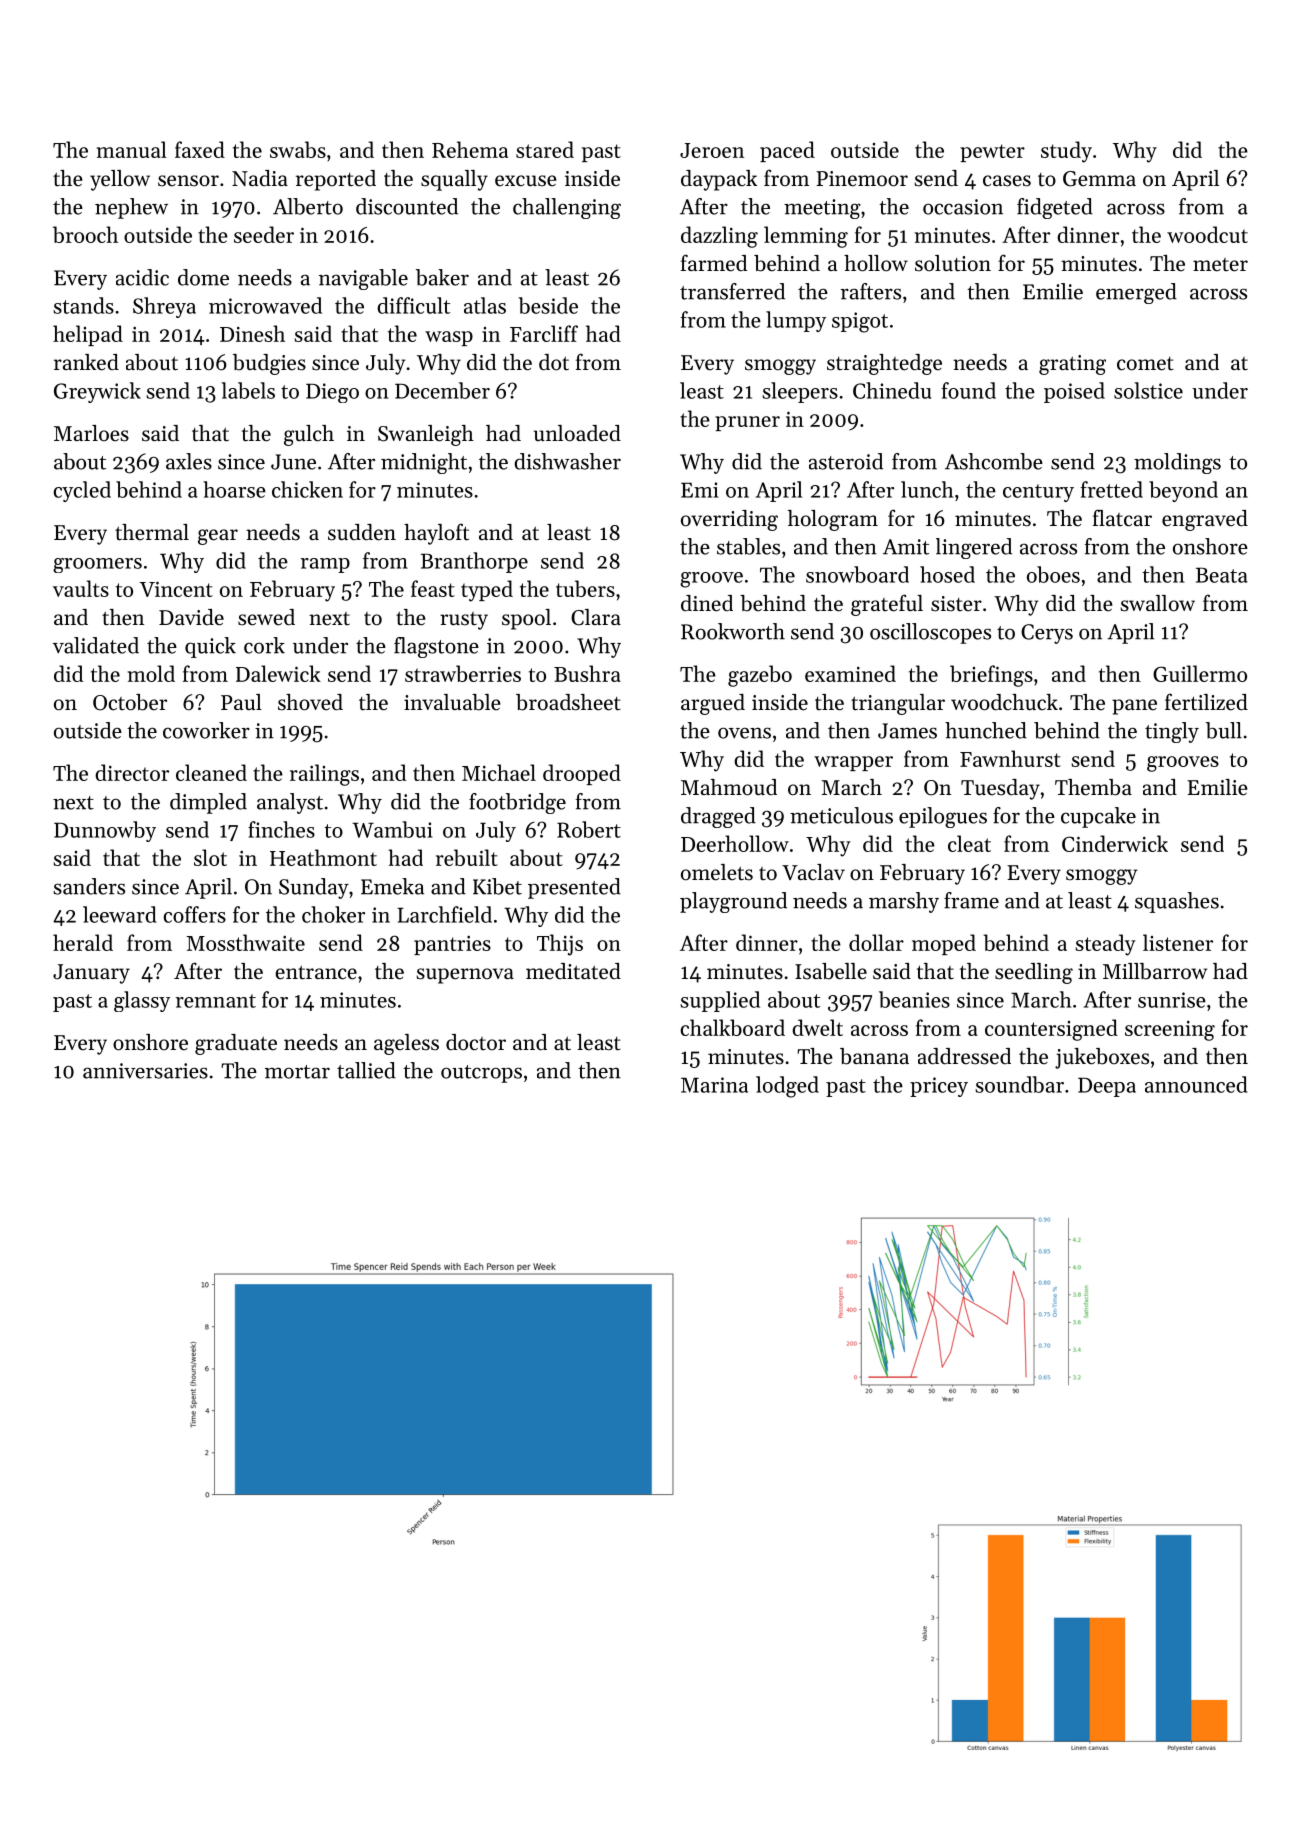 The image size is (1301, 1839). Describe the element at coordinates (846, 461) in the image. I see `asteroid` at that location.
